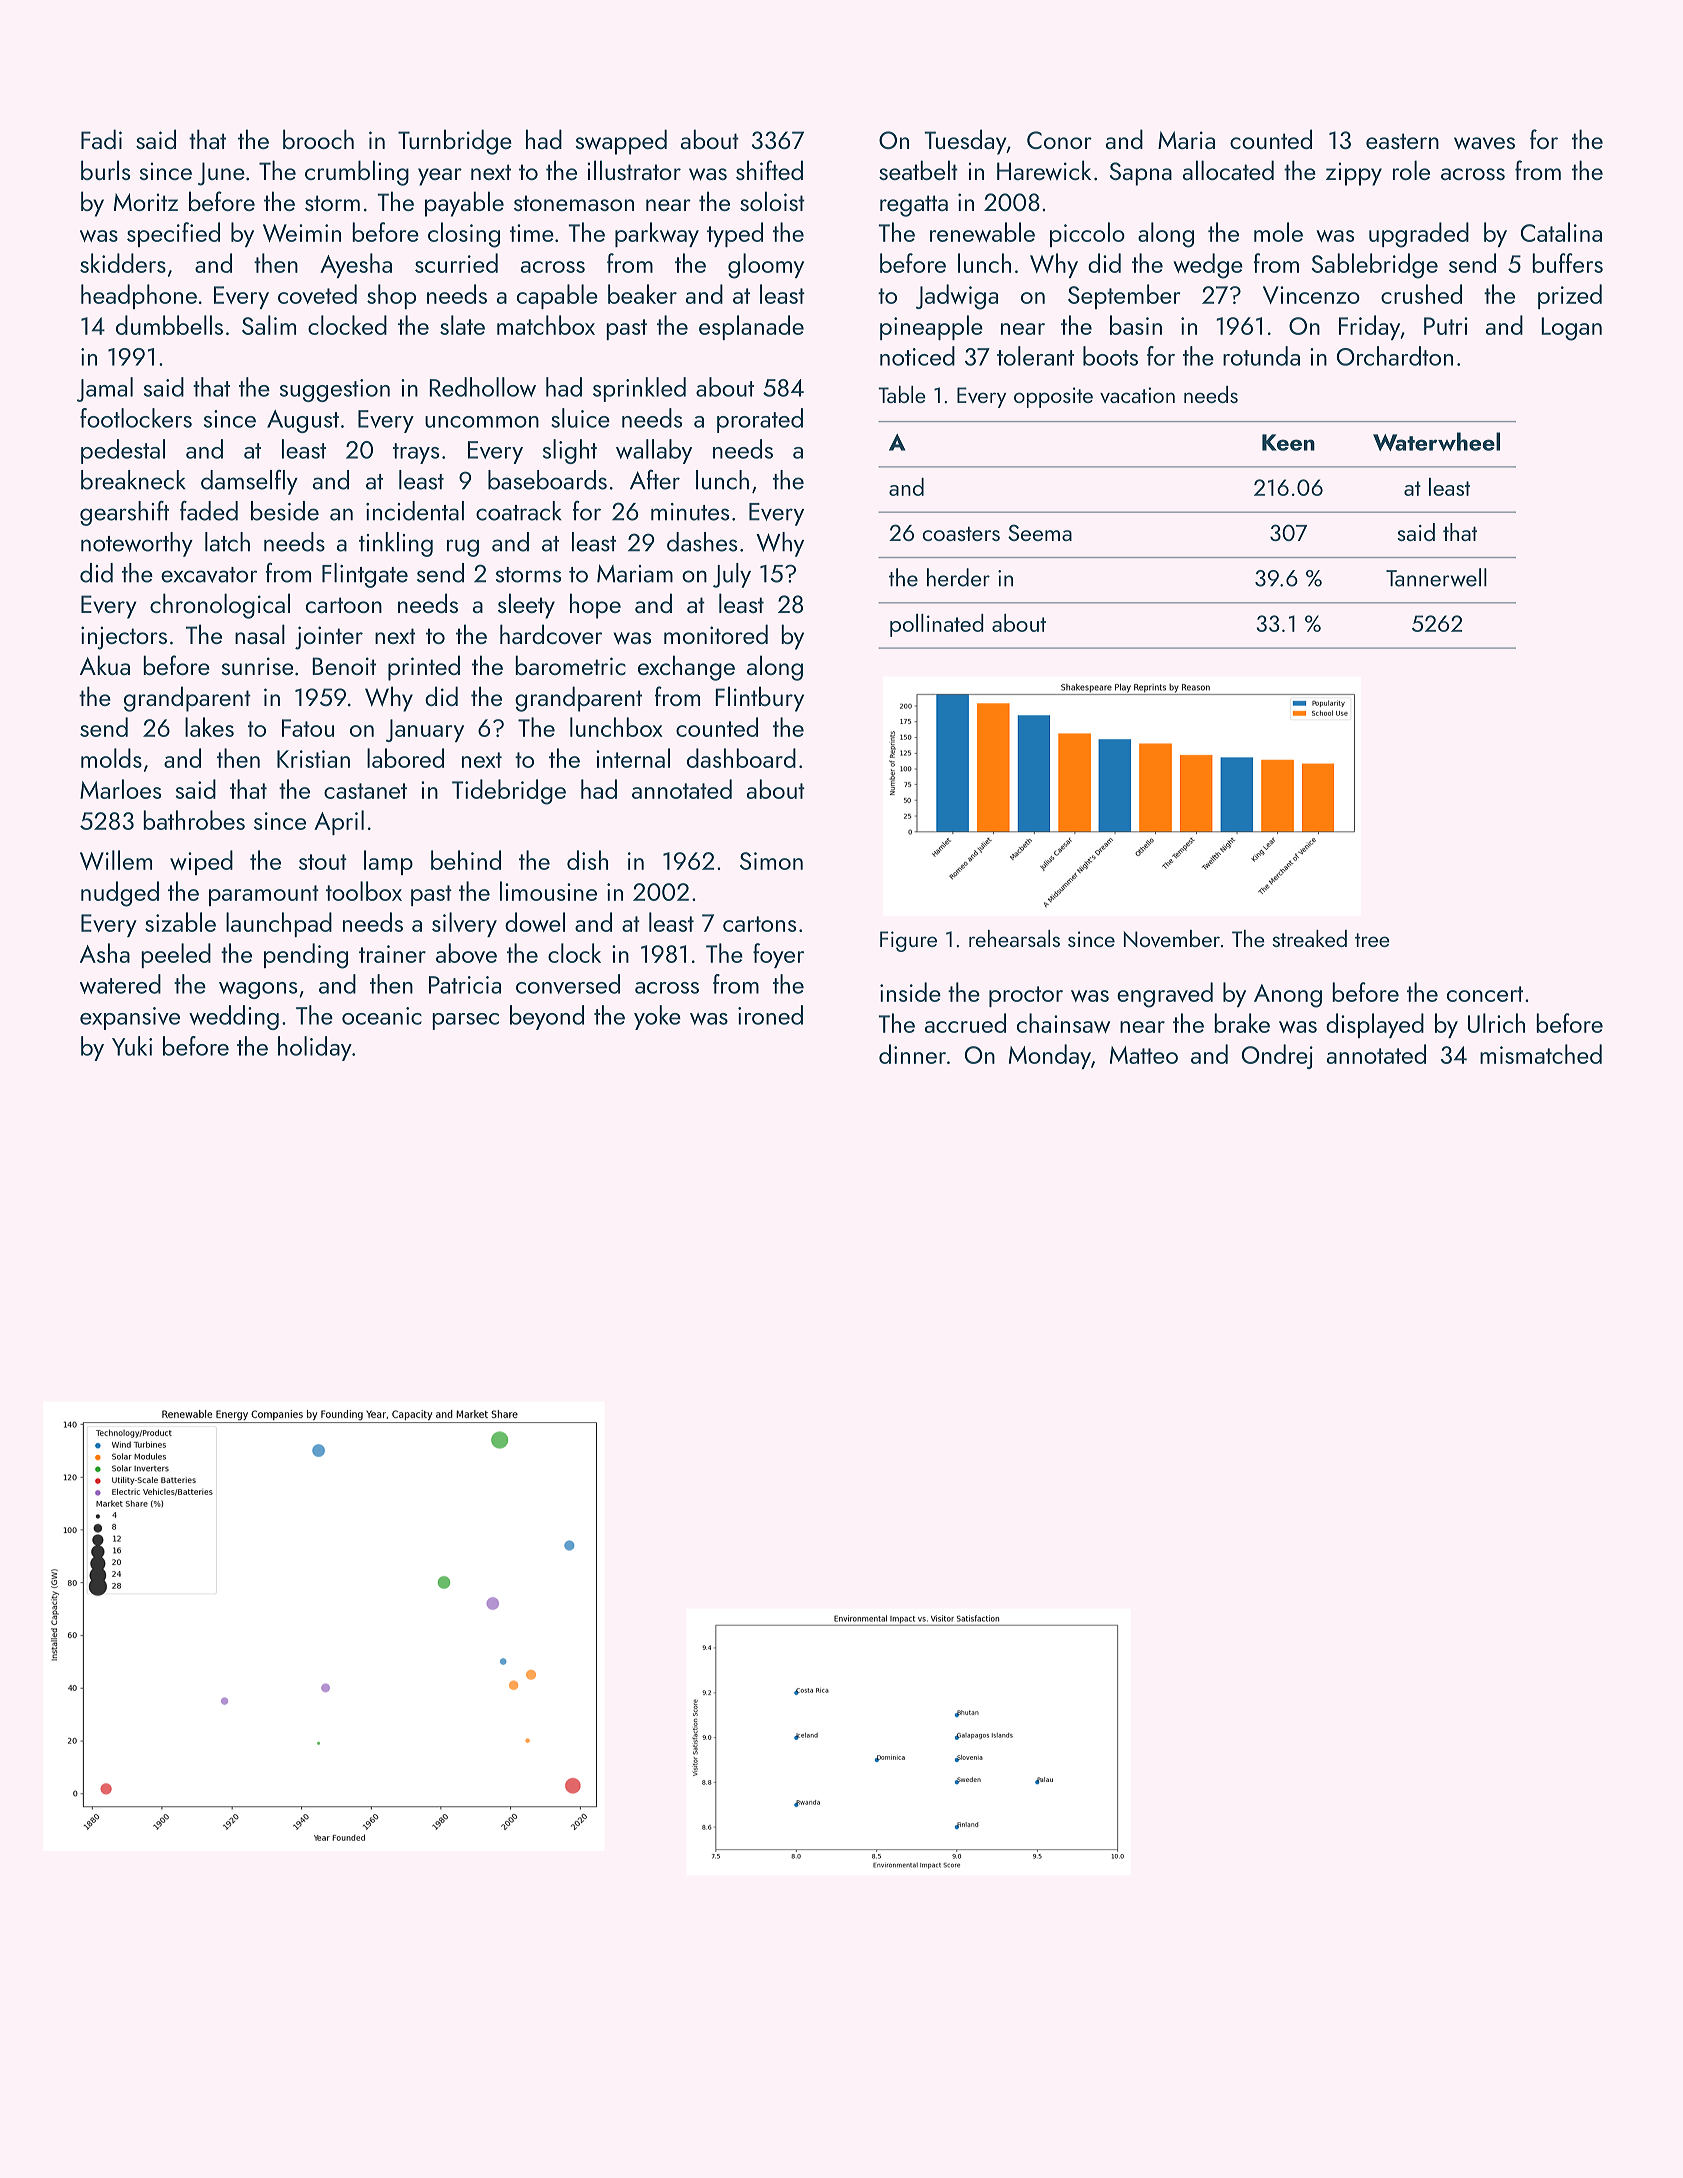 This image has height=2178, width=1683. What do you see at coordinates (912, 1054) in the image?
I see `dinner` at bounding box center [912, 1054].
